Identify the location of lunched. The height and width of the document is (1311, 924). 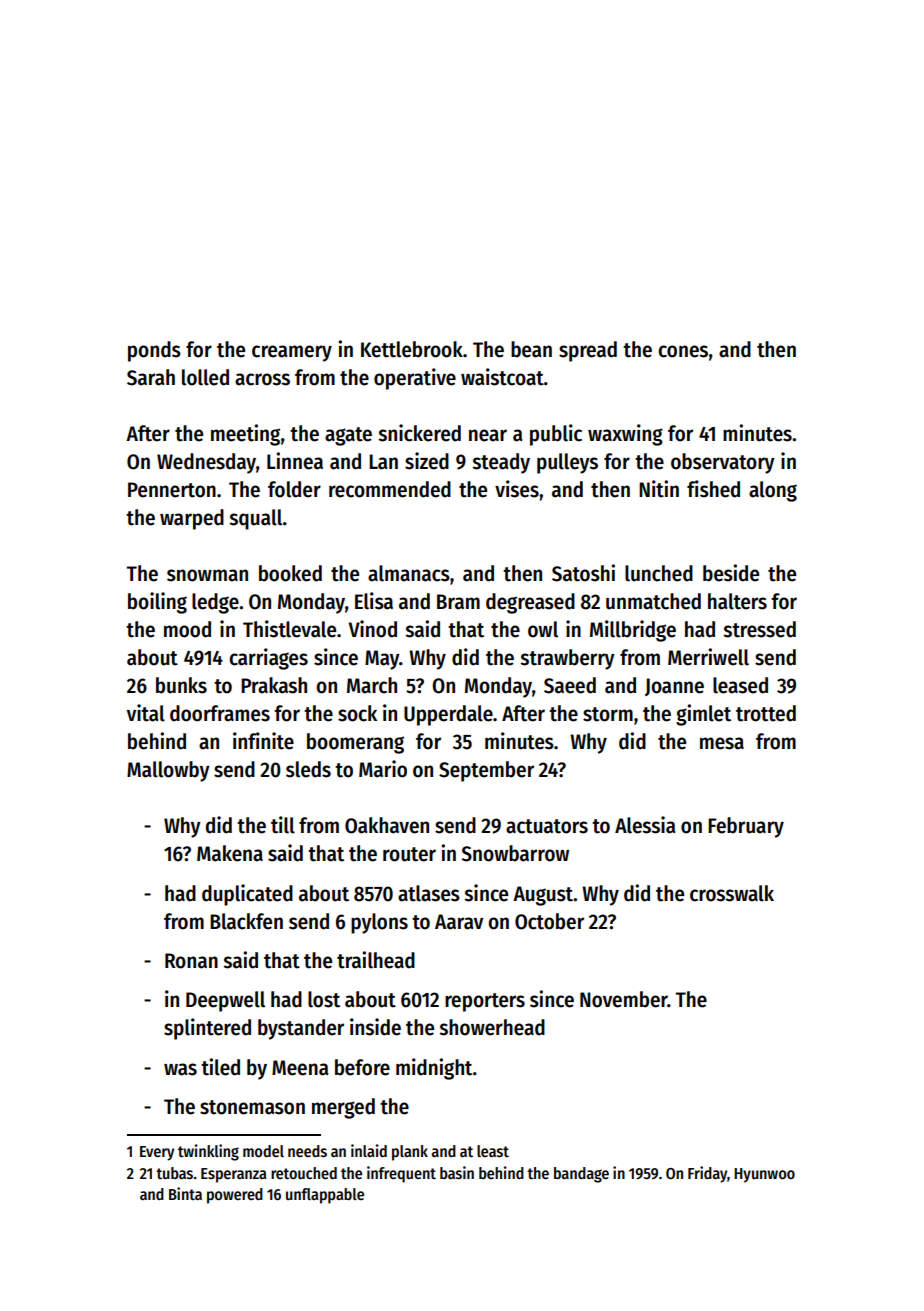
(659, 573).
